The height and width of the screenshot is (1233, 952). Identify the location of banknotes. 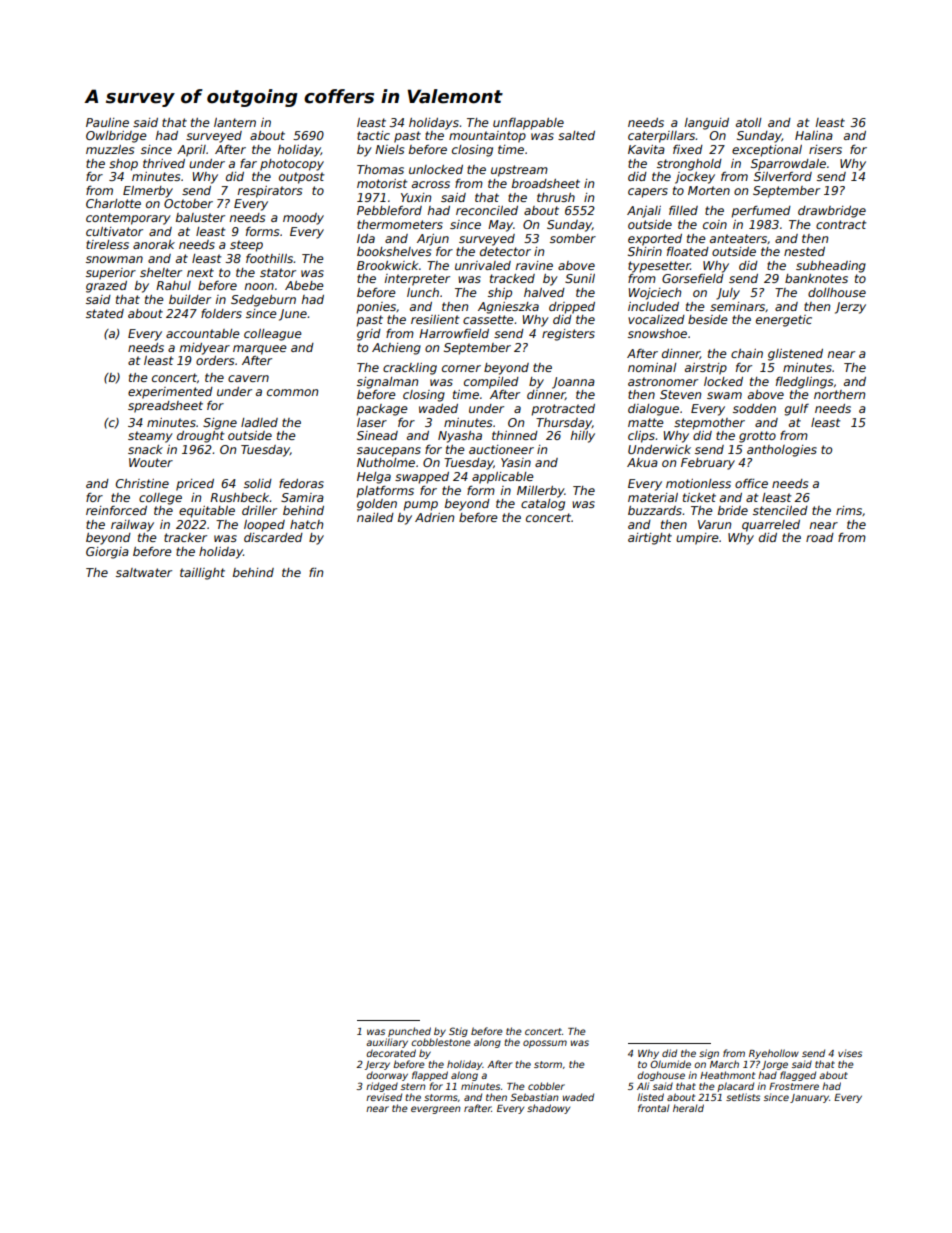
(816, 278).
